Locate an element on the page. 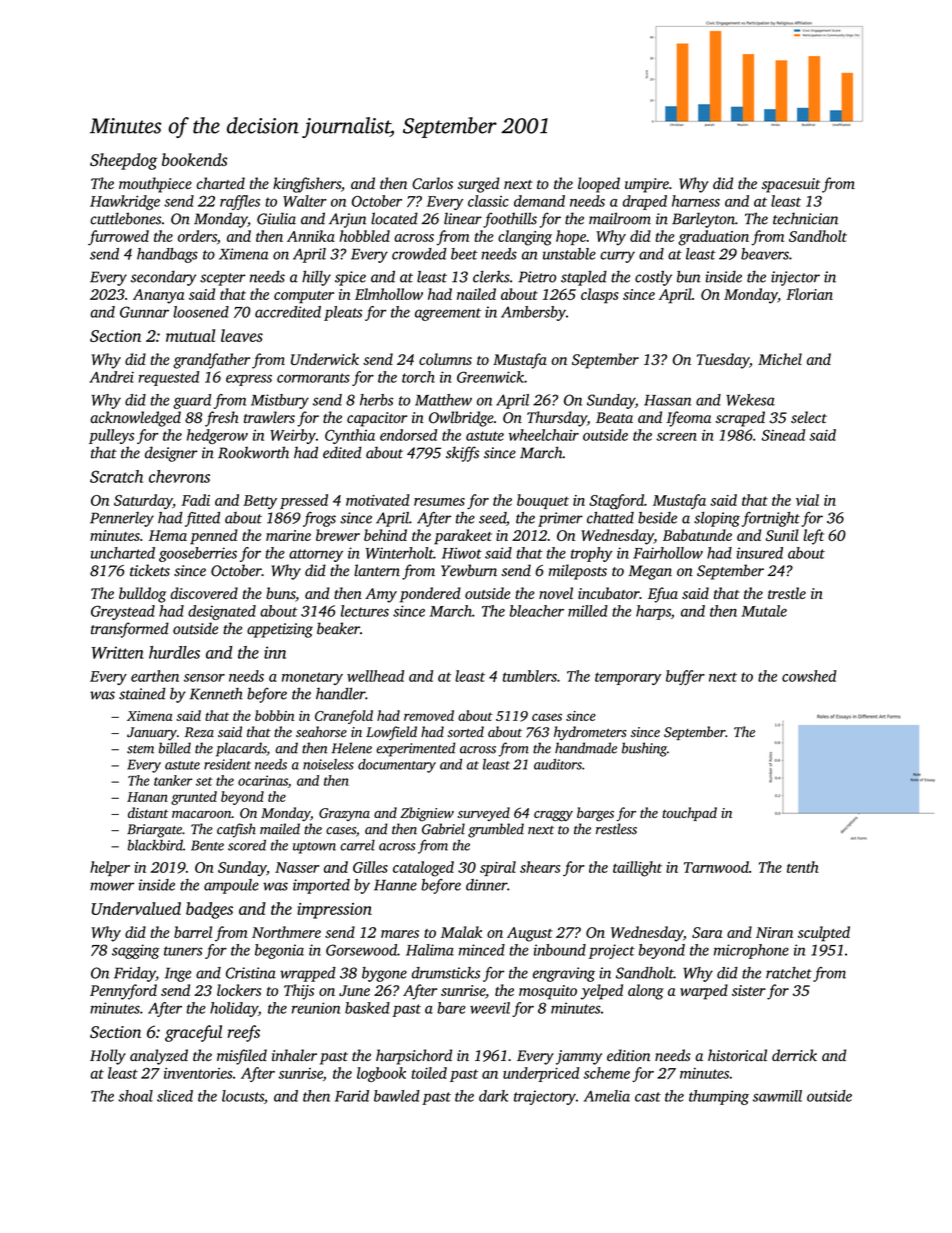  tickets is located at coordinates (150, 570).
